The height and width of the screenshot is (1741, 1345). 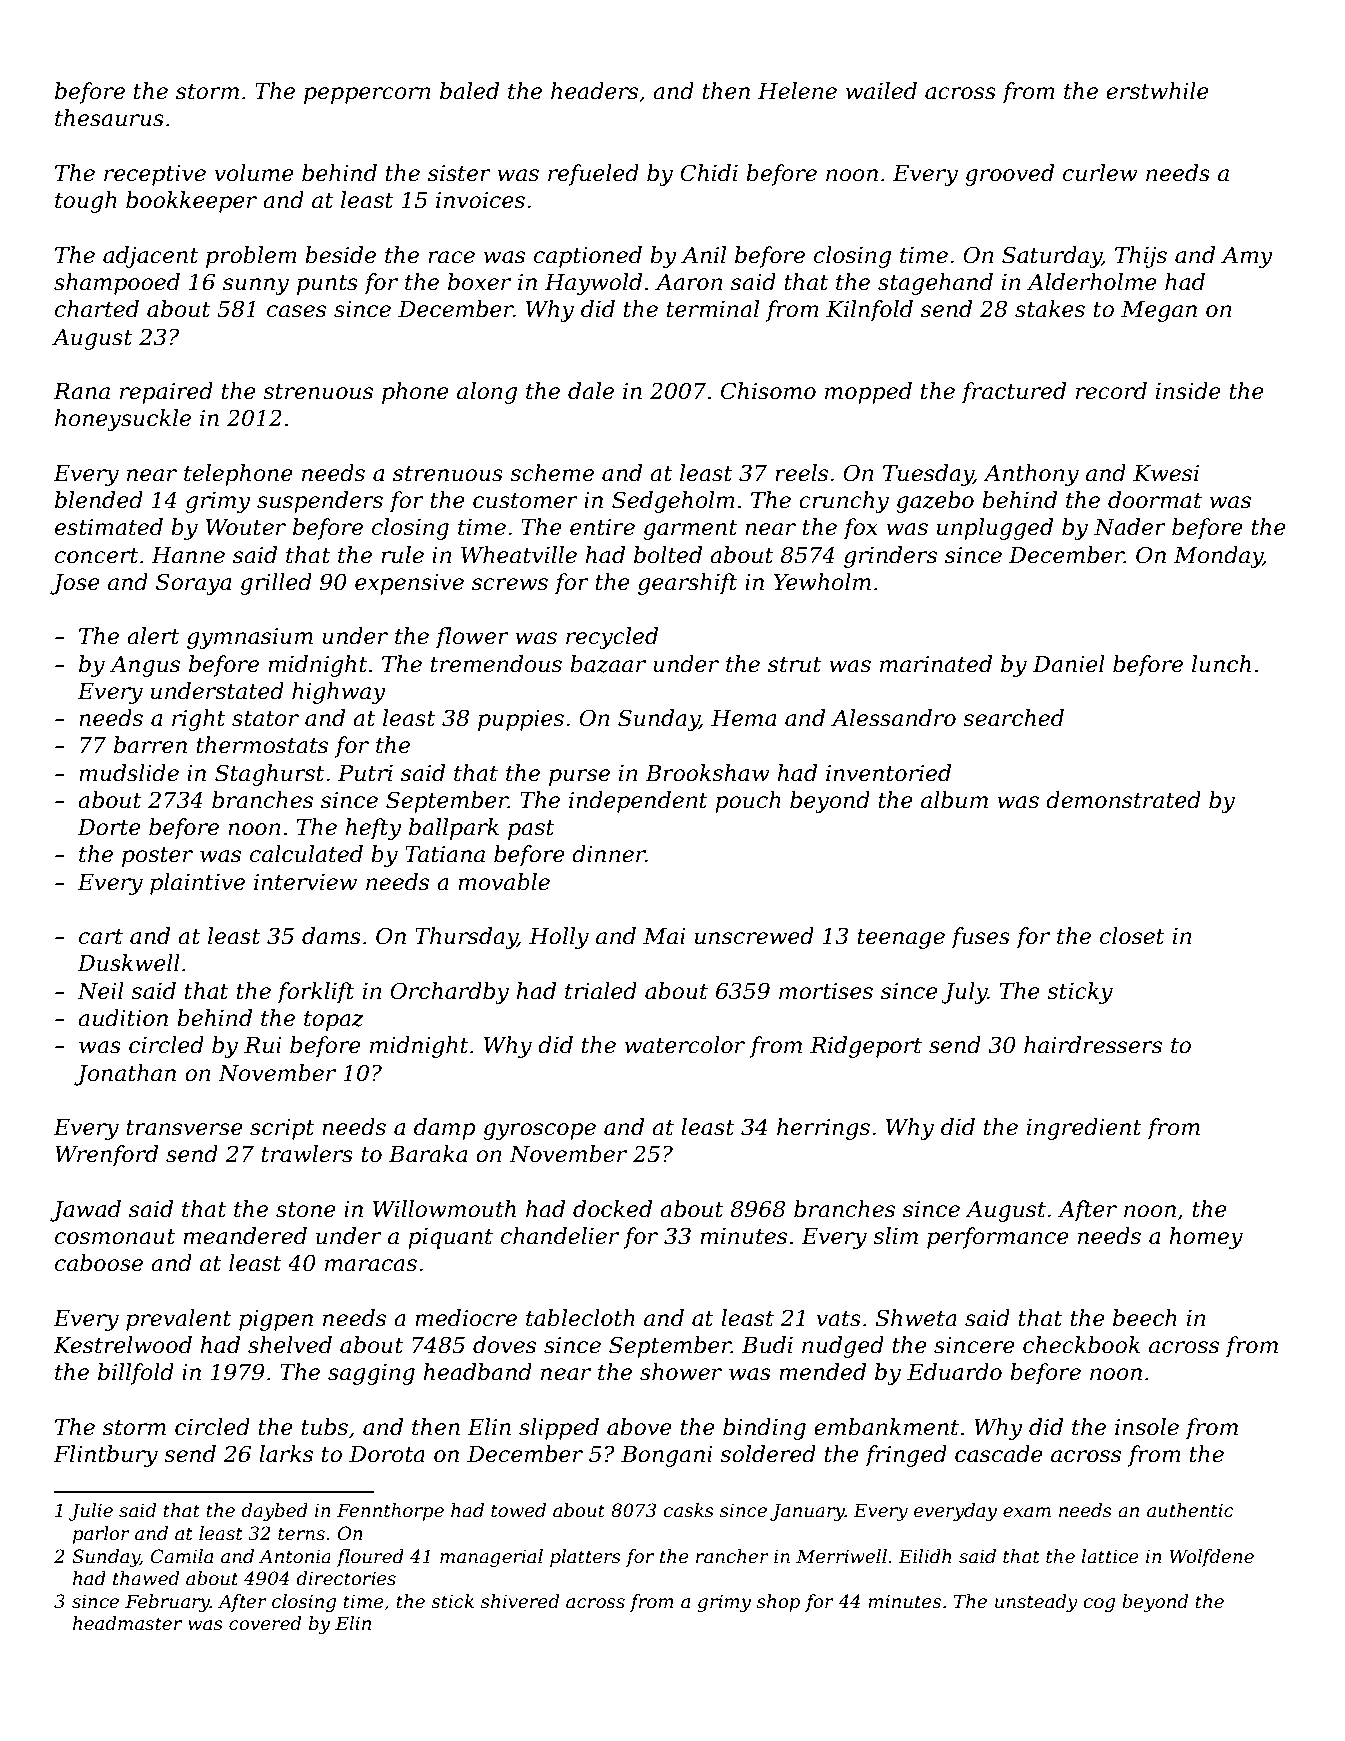 What do you see at coordinates (487, 393) in the screenshot?
I see `along` at bounding box center [487, 393].
